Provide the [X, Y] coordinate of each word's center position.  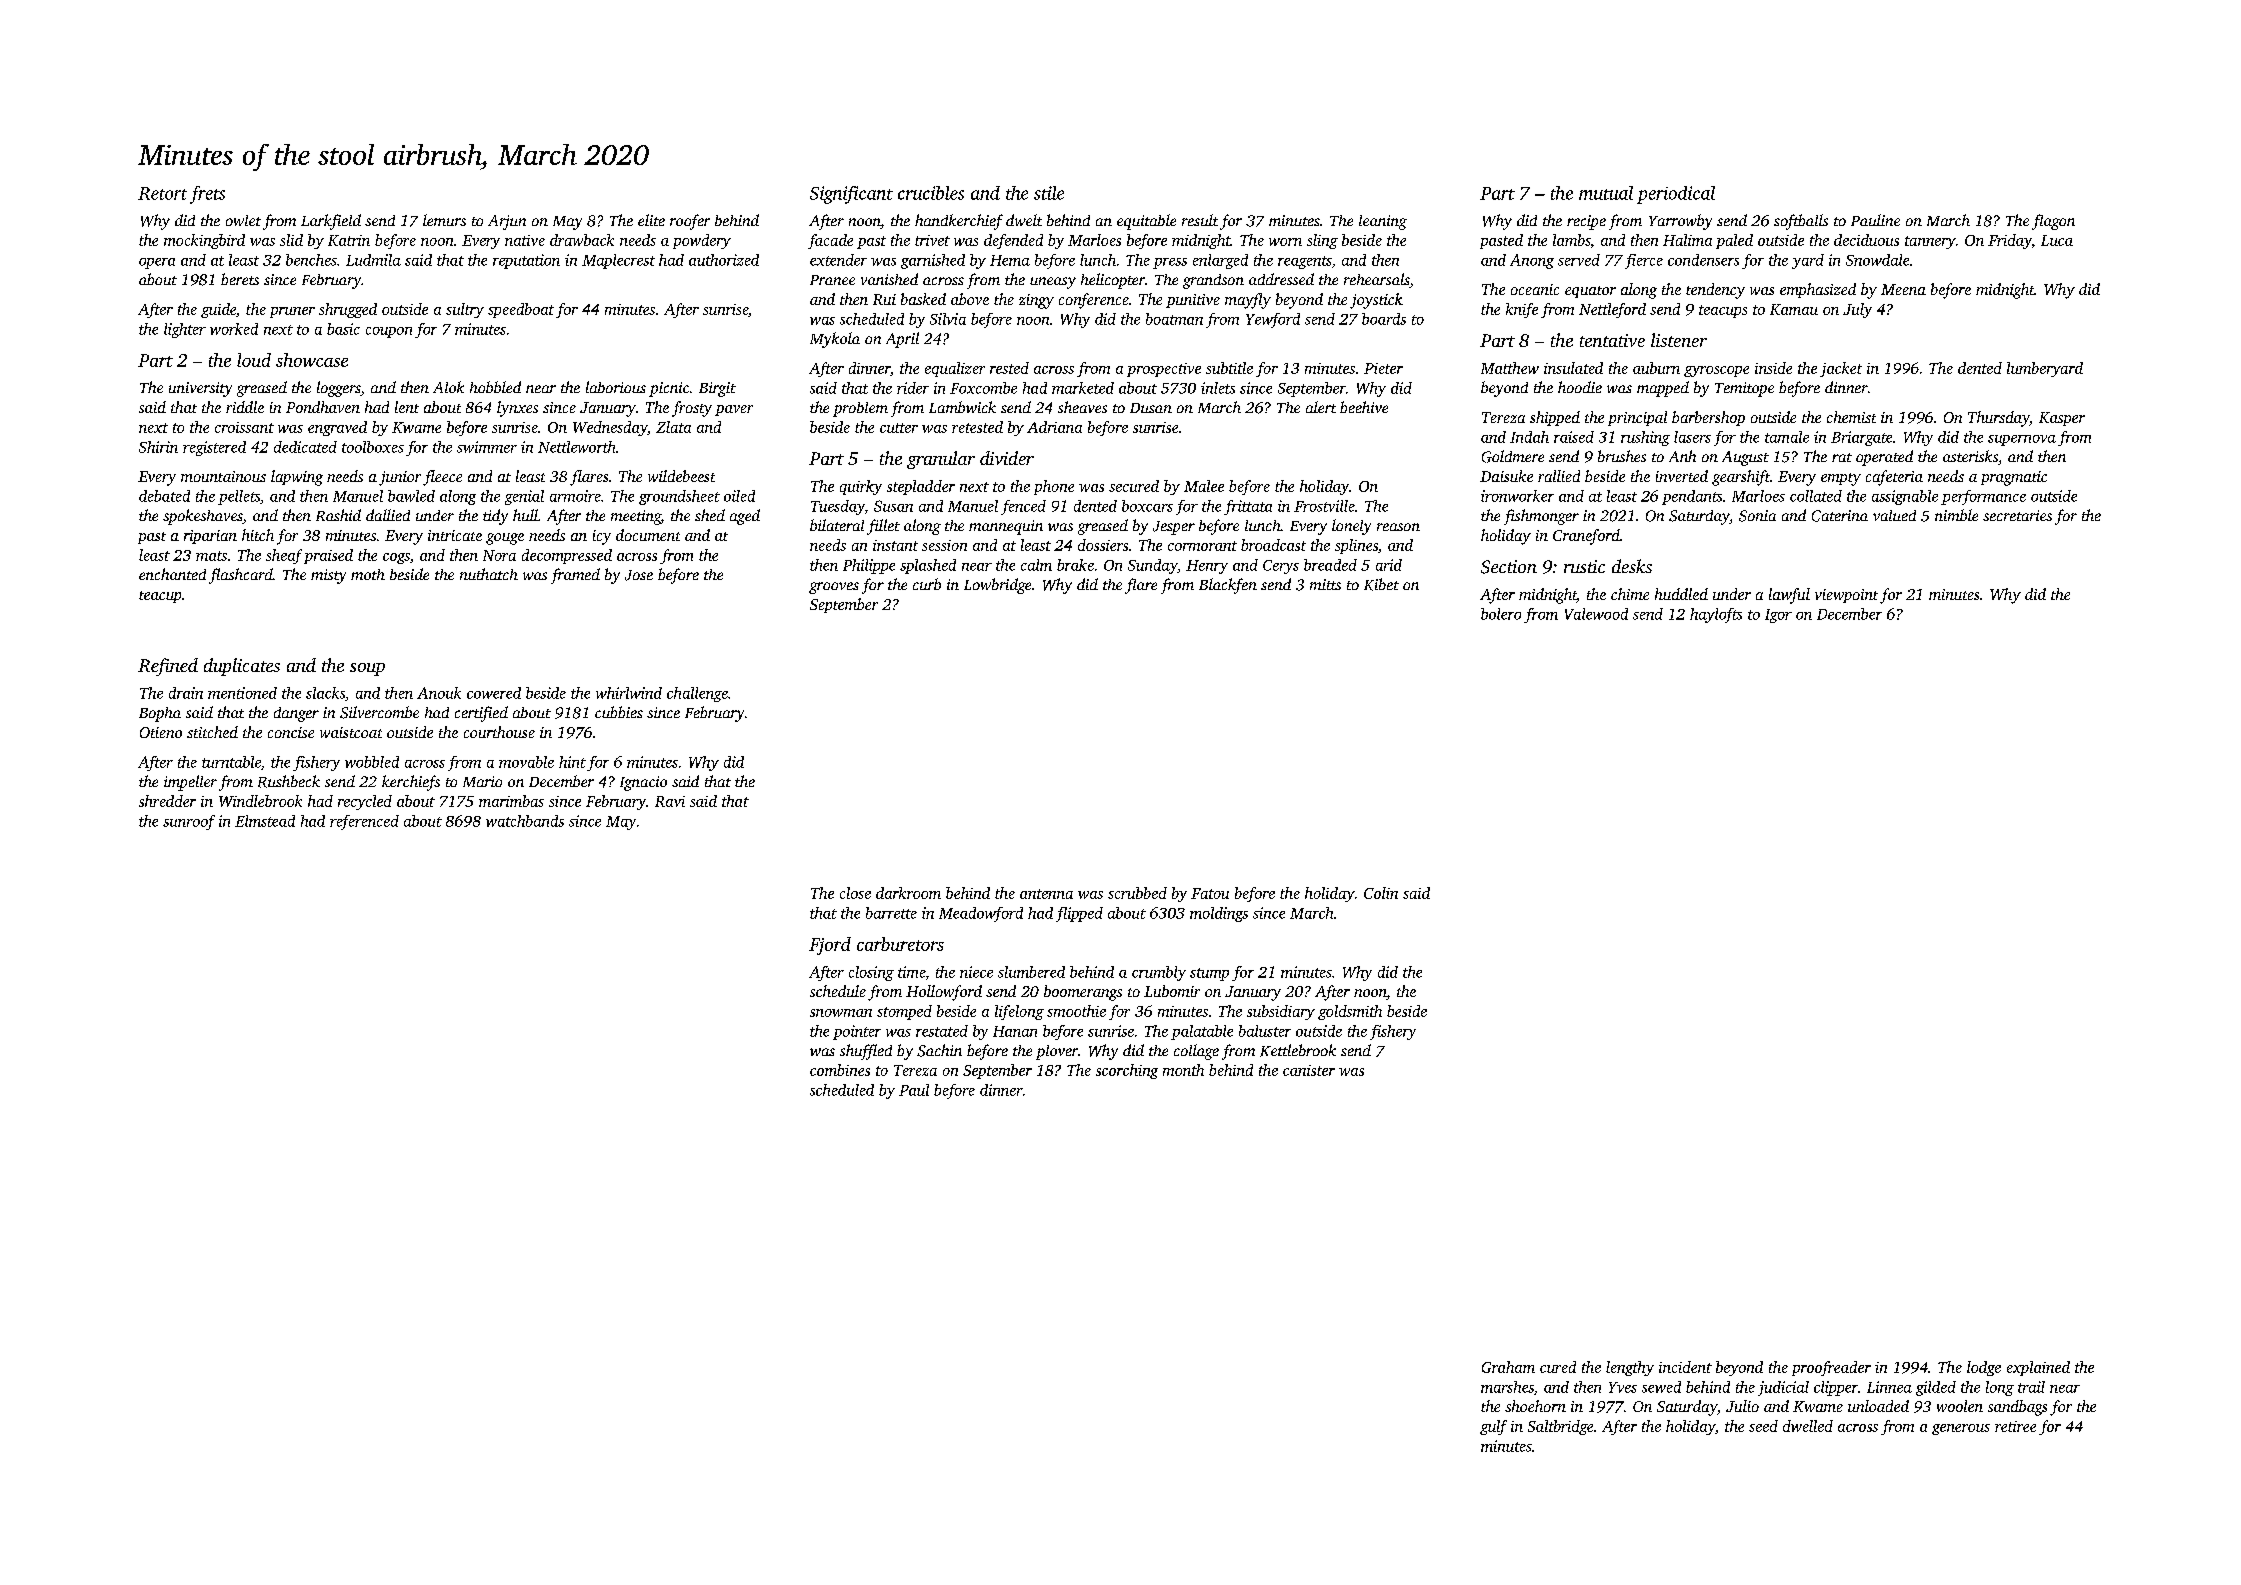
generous [1961, 1429]
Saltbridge [1560, 1427]
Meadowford [981, 914]
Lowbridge [997, 586]
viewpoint [1846, 596]
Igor [1778, 616]
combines [840, 1070]
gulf [1493, 1427]
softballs [1801, 222]
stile [1049, 193]
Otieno [161, 732]
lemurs [444, 220]
